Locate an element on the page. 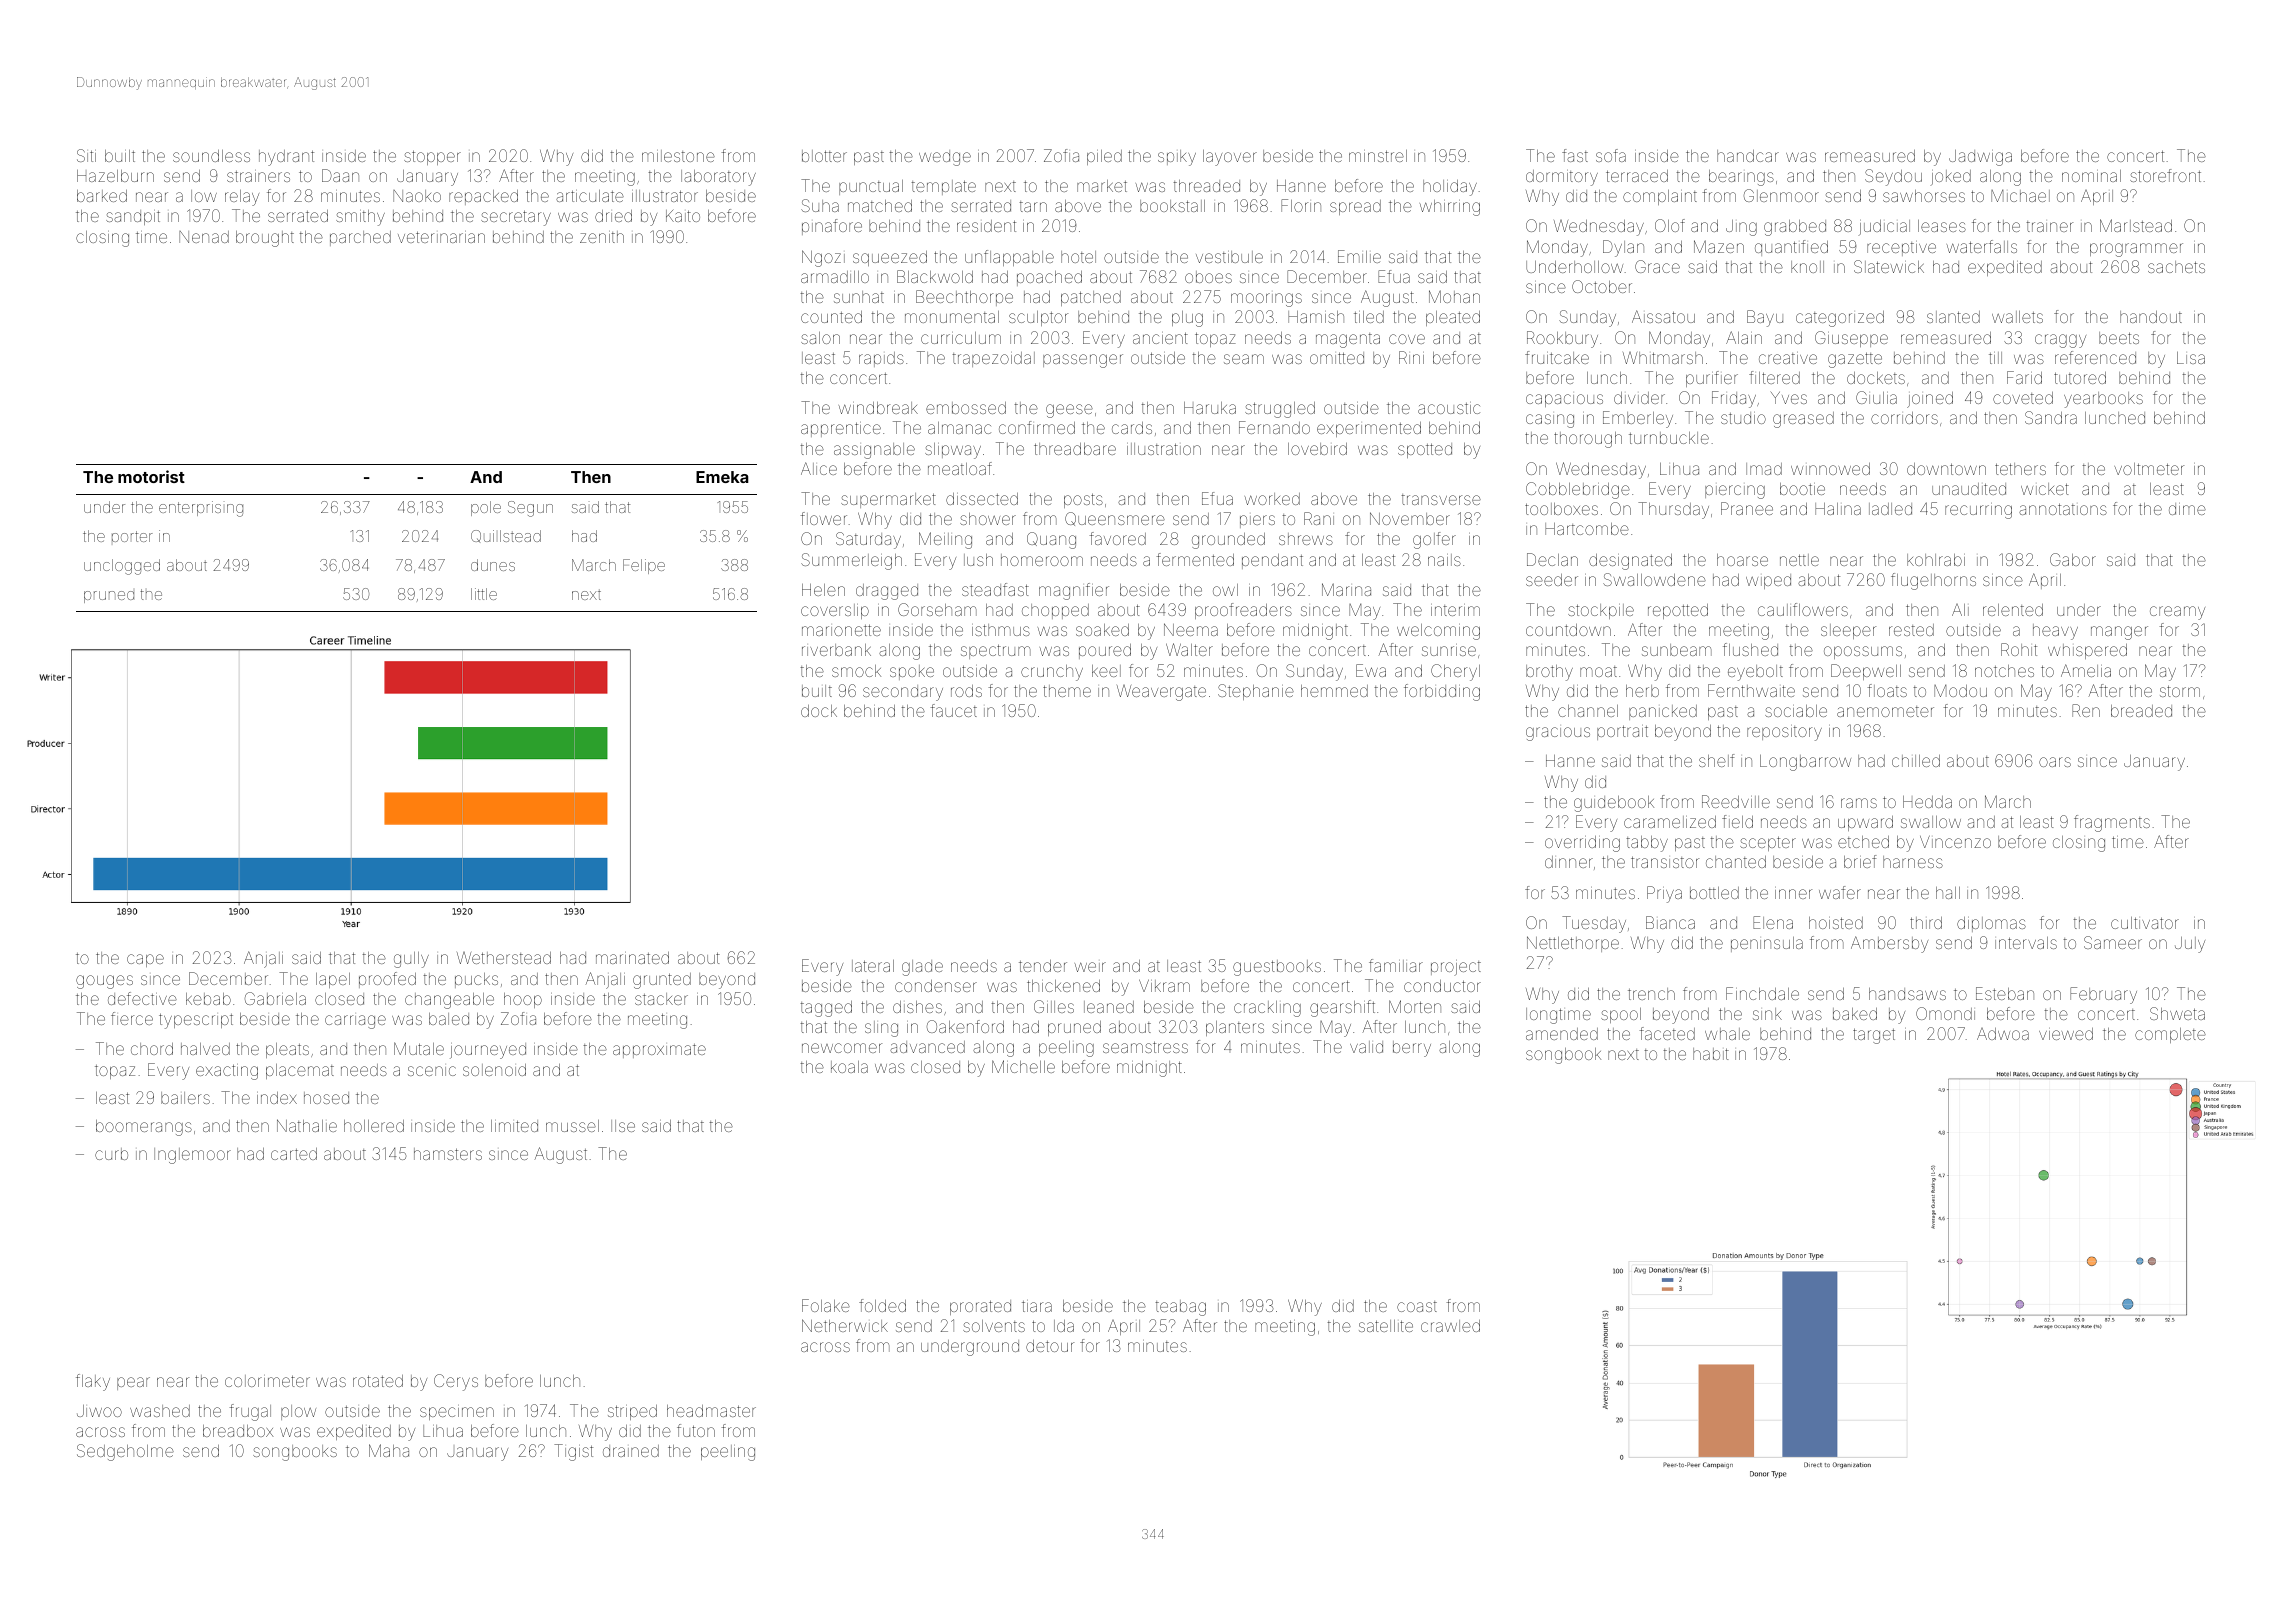 The width and height of the document is (2282, 1614). Nenad is located at coordinates (204, 237).
